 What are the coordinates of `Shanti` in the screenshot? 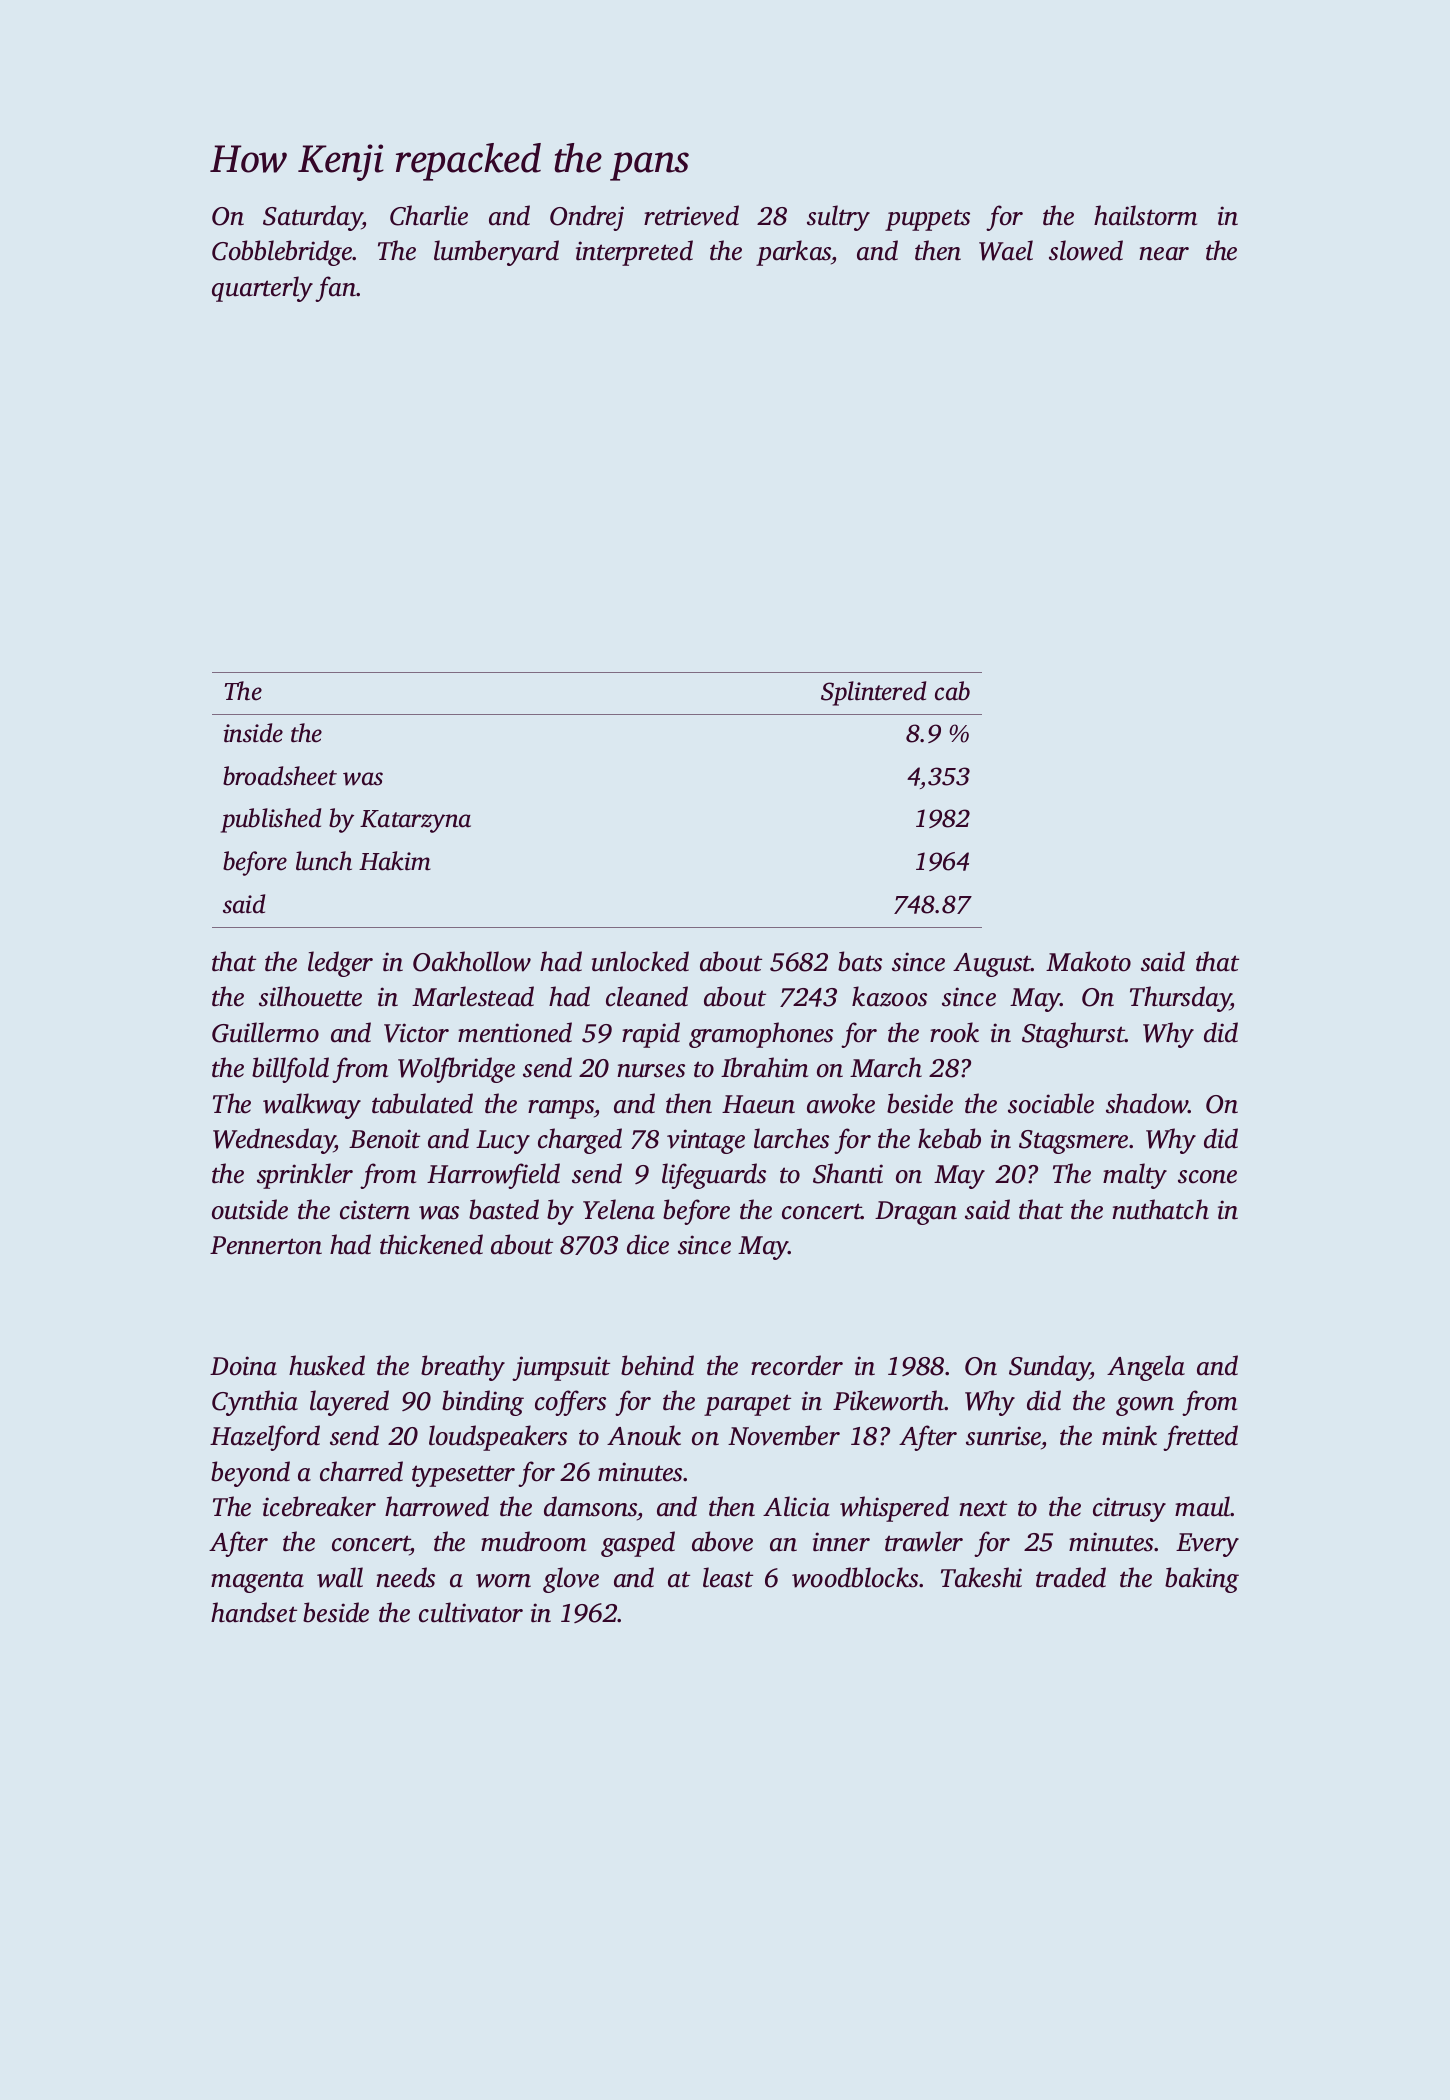 It's located at (848, 1173).
